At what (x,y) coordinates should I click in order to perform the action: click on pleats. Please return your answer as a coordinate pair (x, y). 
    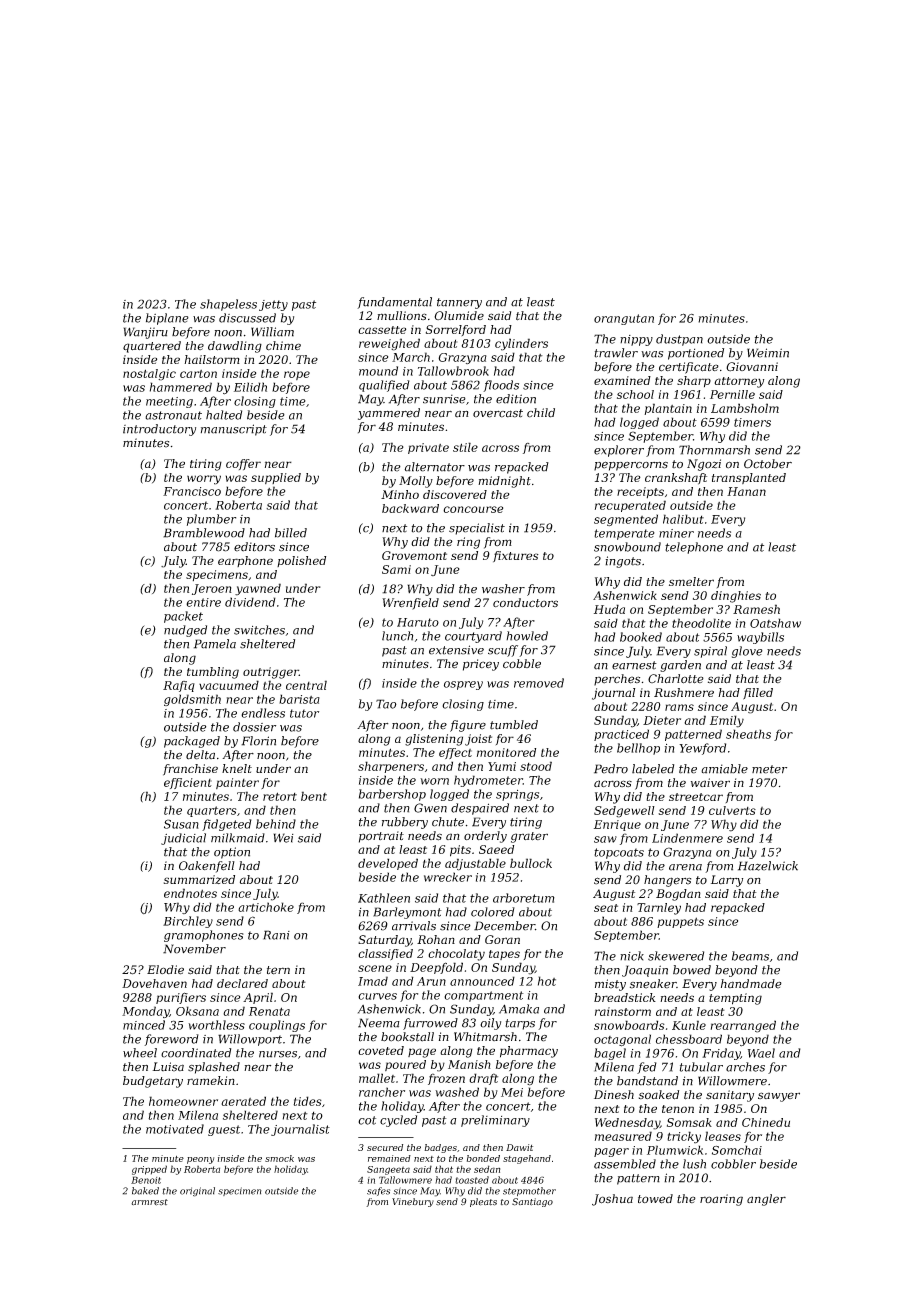
    Looking at the image, I should click on (483, 1202).
